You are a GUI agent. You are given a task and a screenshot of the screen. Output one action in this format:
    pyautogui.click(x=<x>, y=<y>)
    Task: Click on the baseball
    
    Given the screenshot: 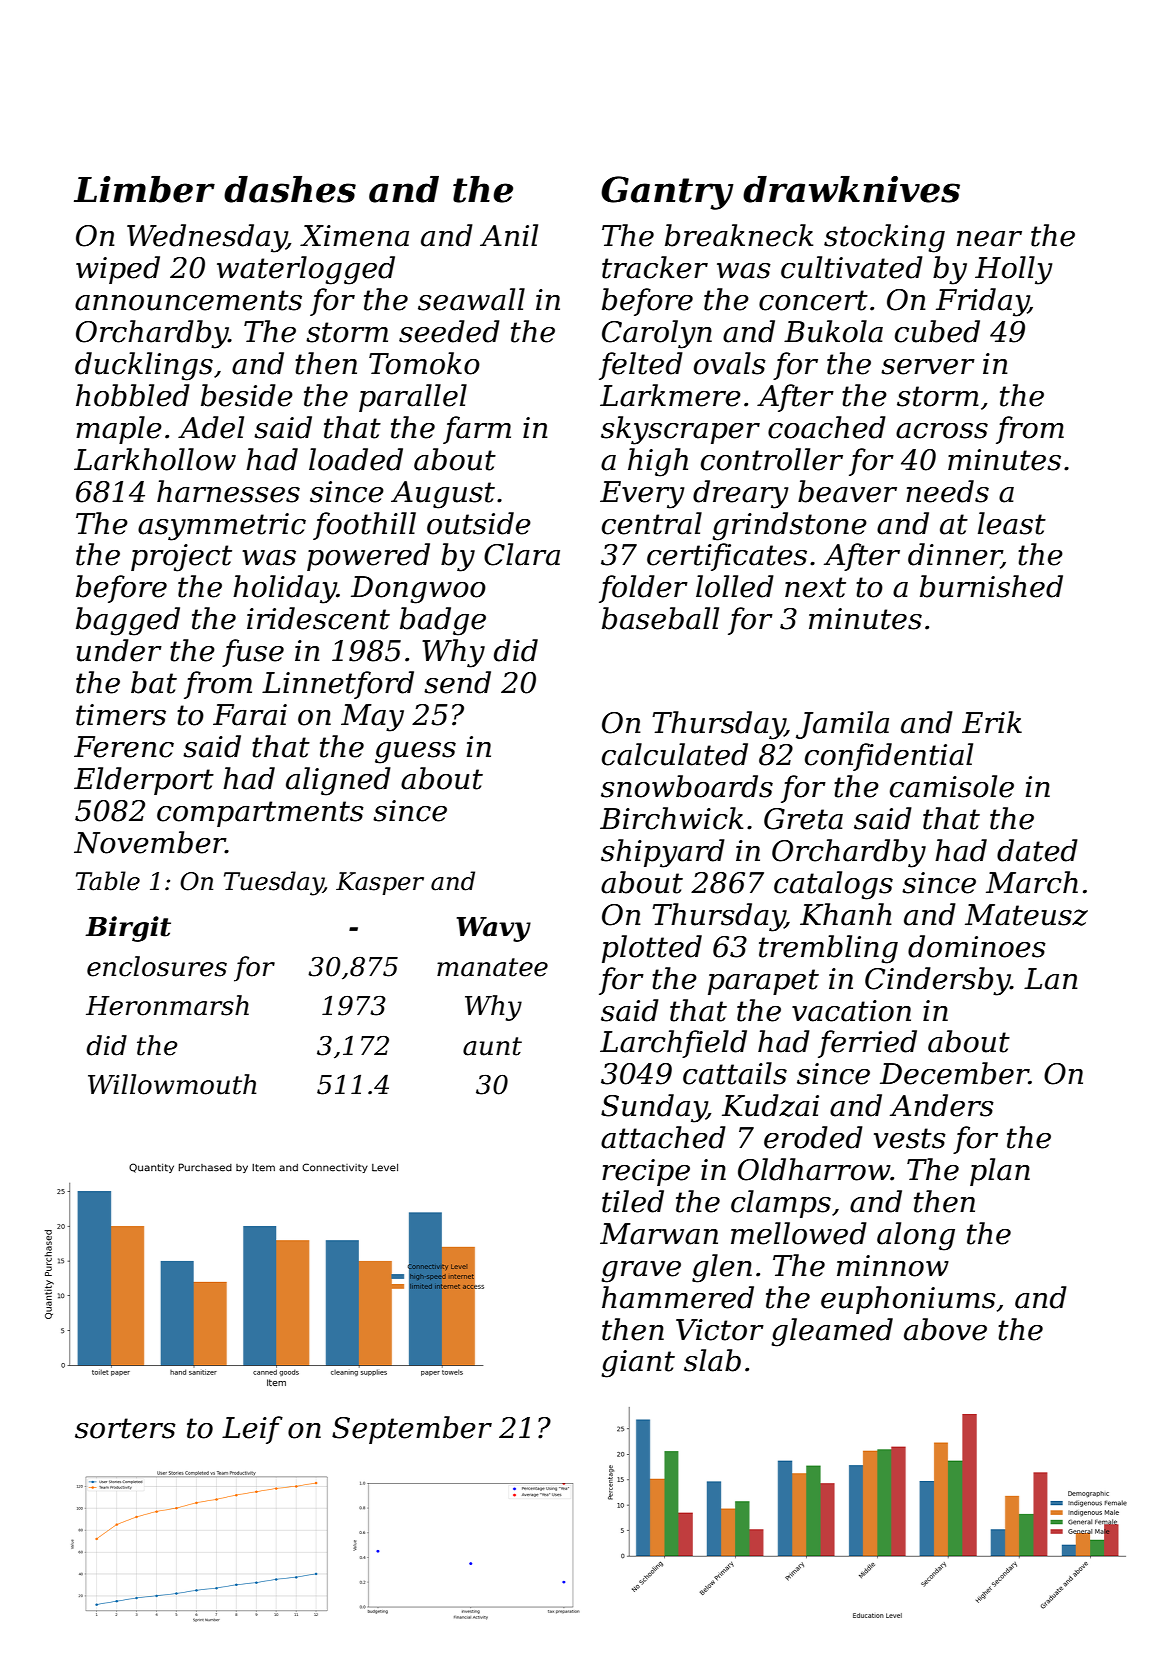 What is the action you would take?
    pyautogui.click(x=660, y=618)
